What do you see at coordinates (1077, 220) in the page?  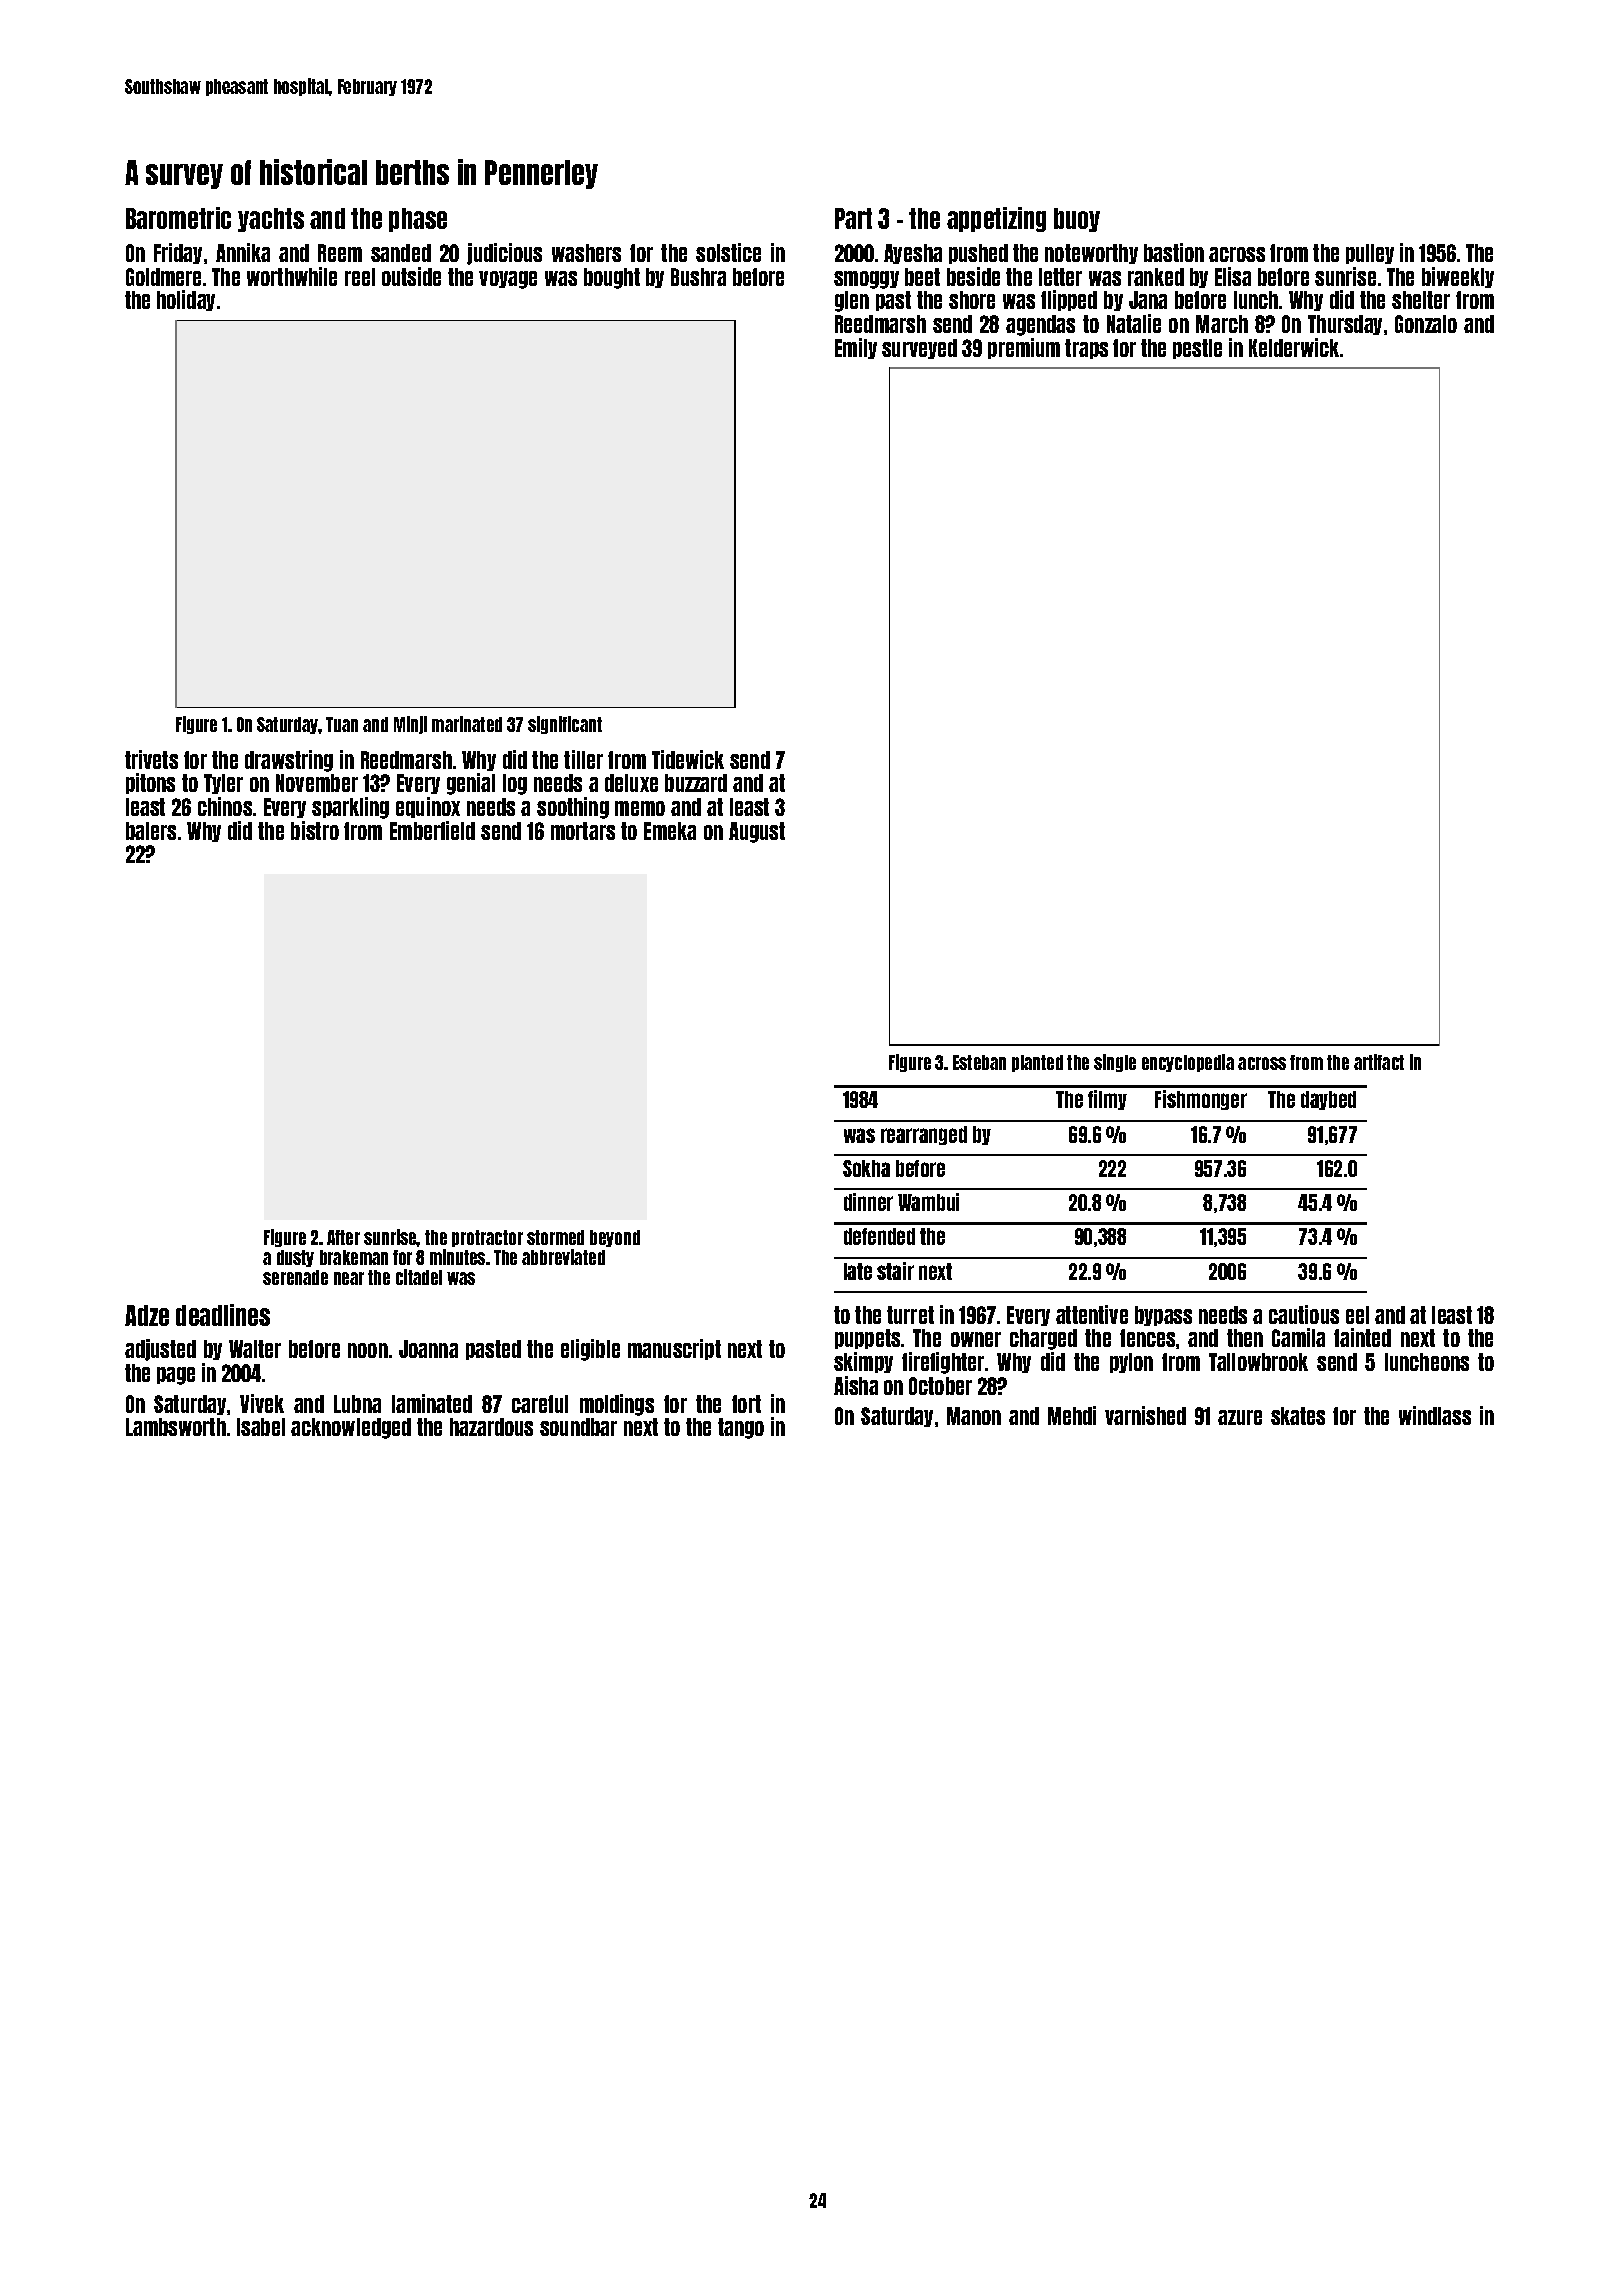 I see `buoy` at bounding box center [1077, 220].
